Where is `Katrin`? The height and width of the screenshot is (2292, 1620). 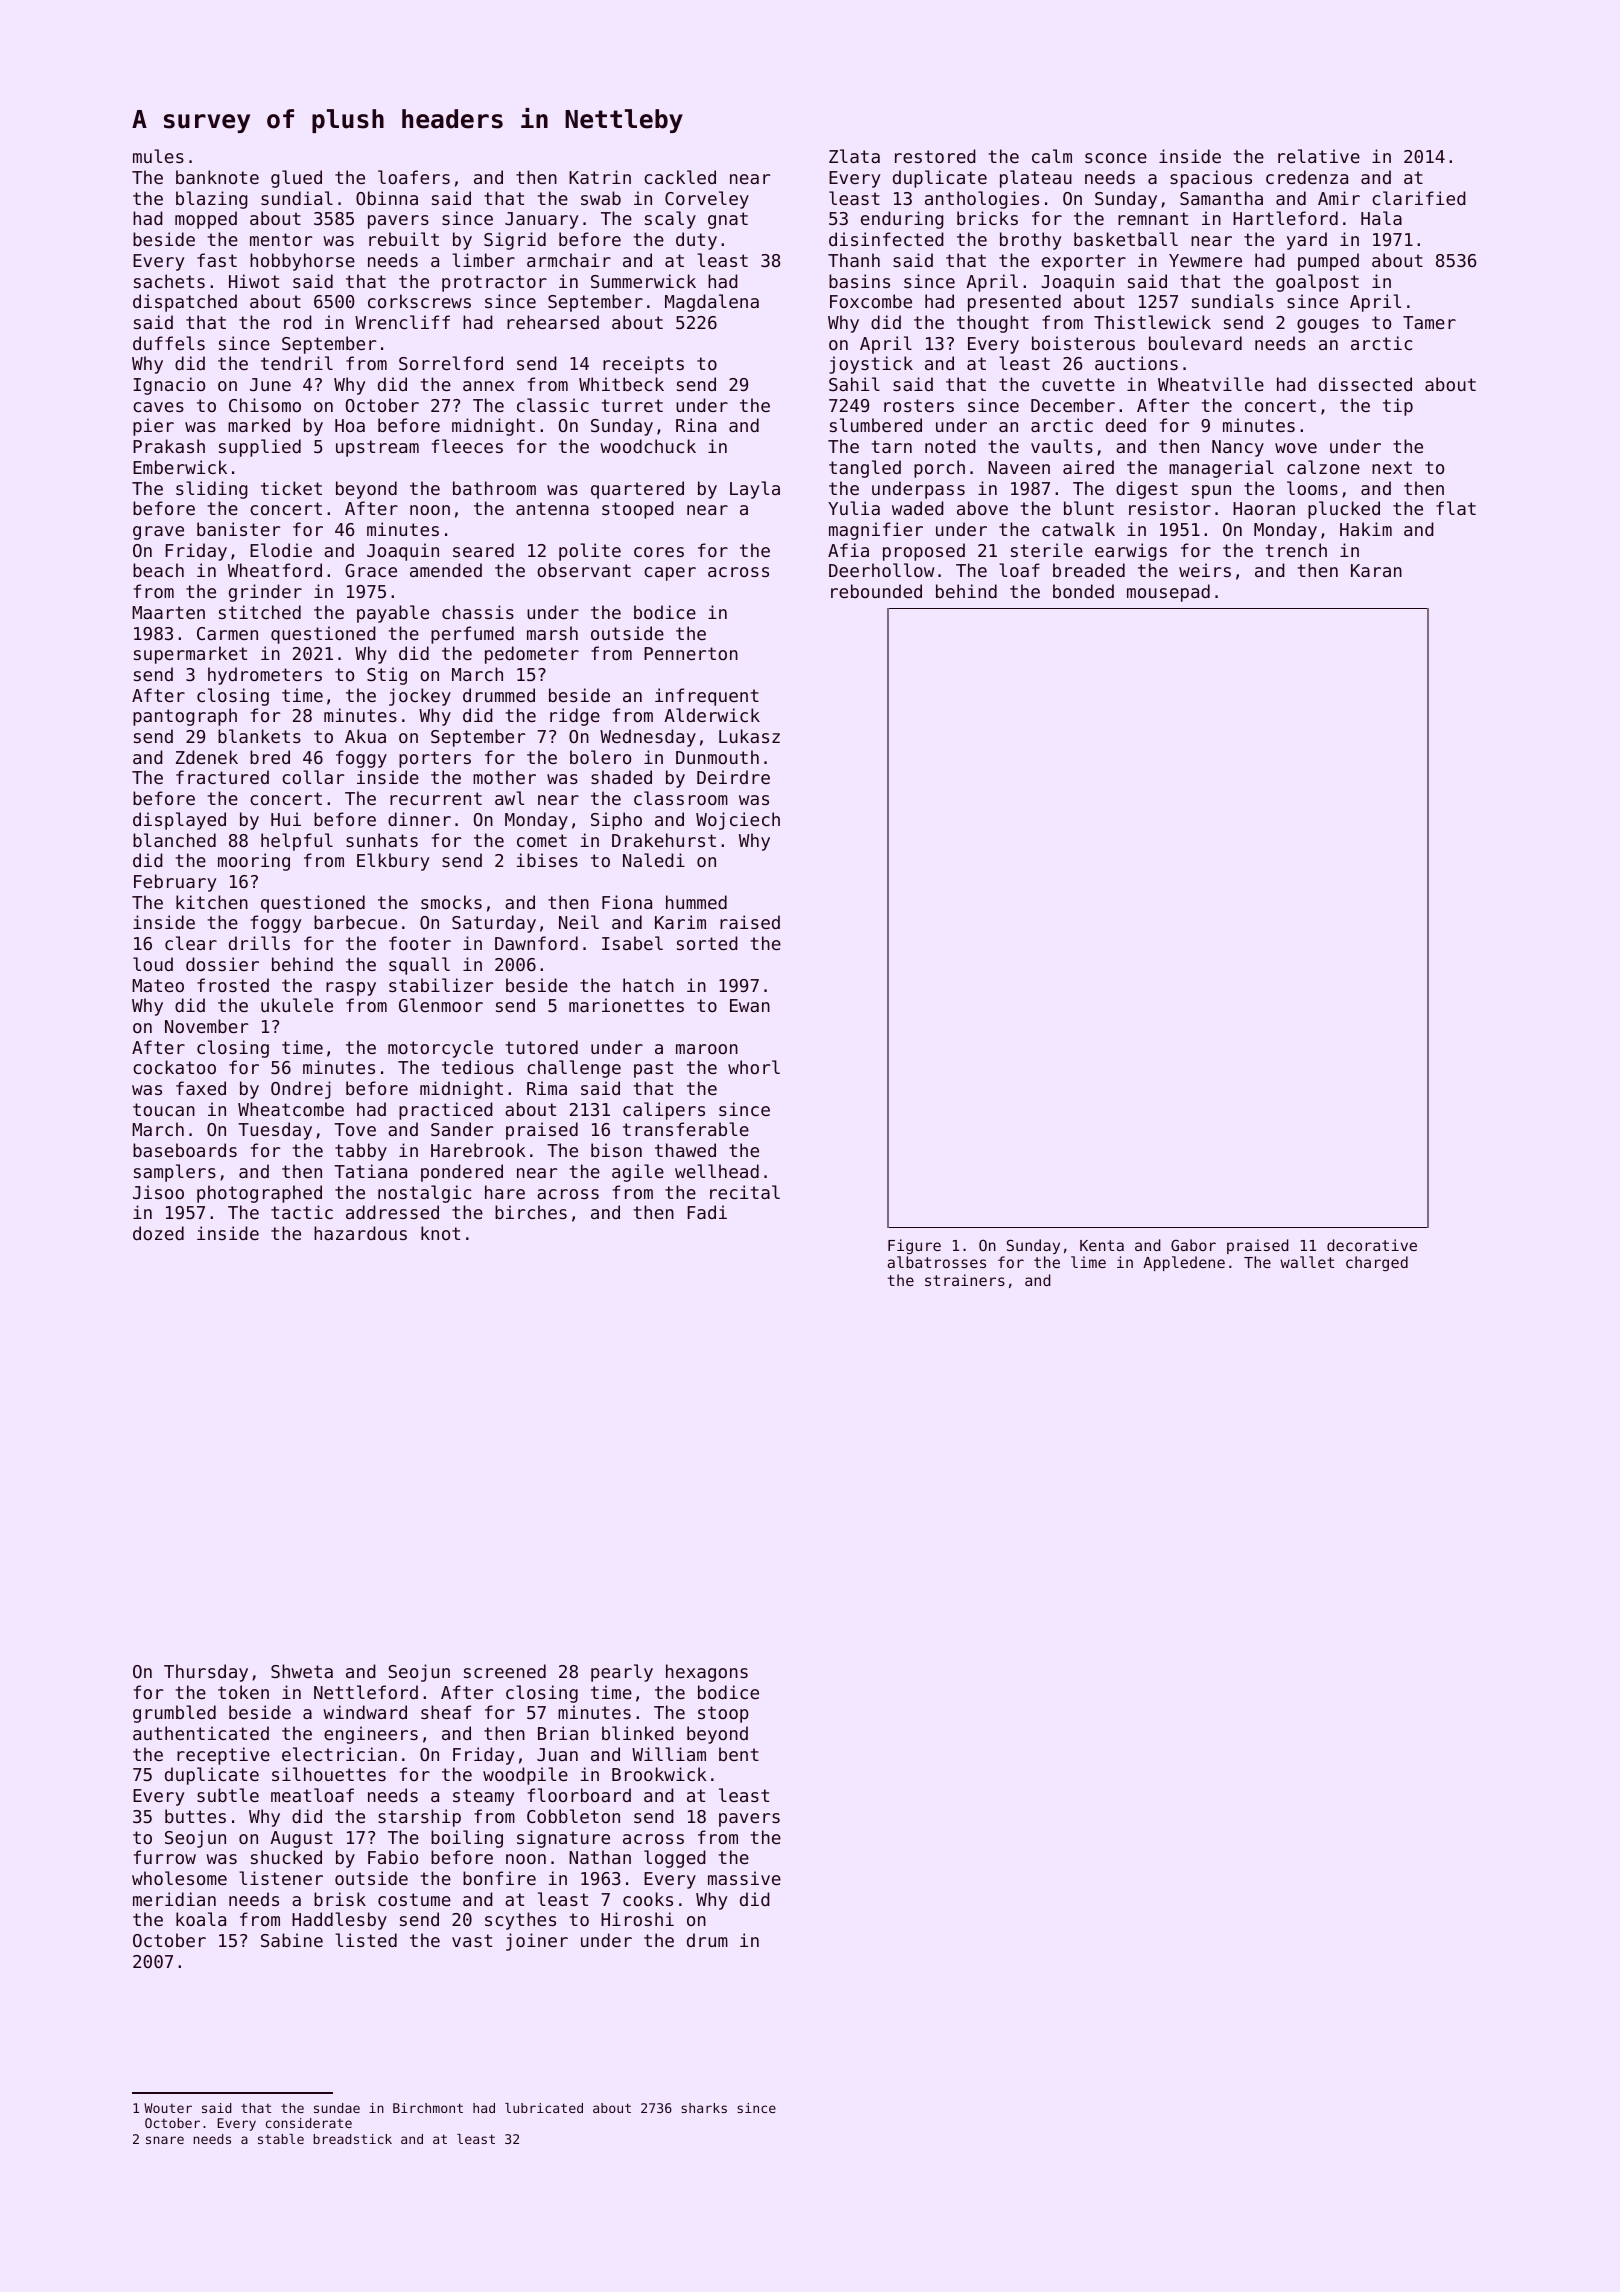
Katrin is located at coordinates (600, 177).
